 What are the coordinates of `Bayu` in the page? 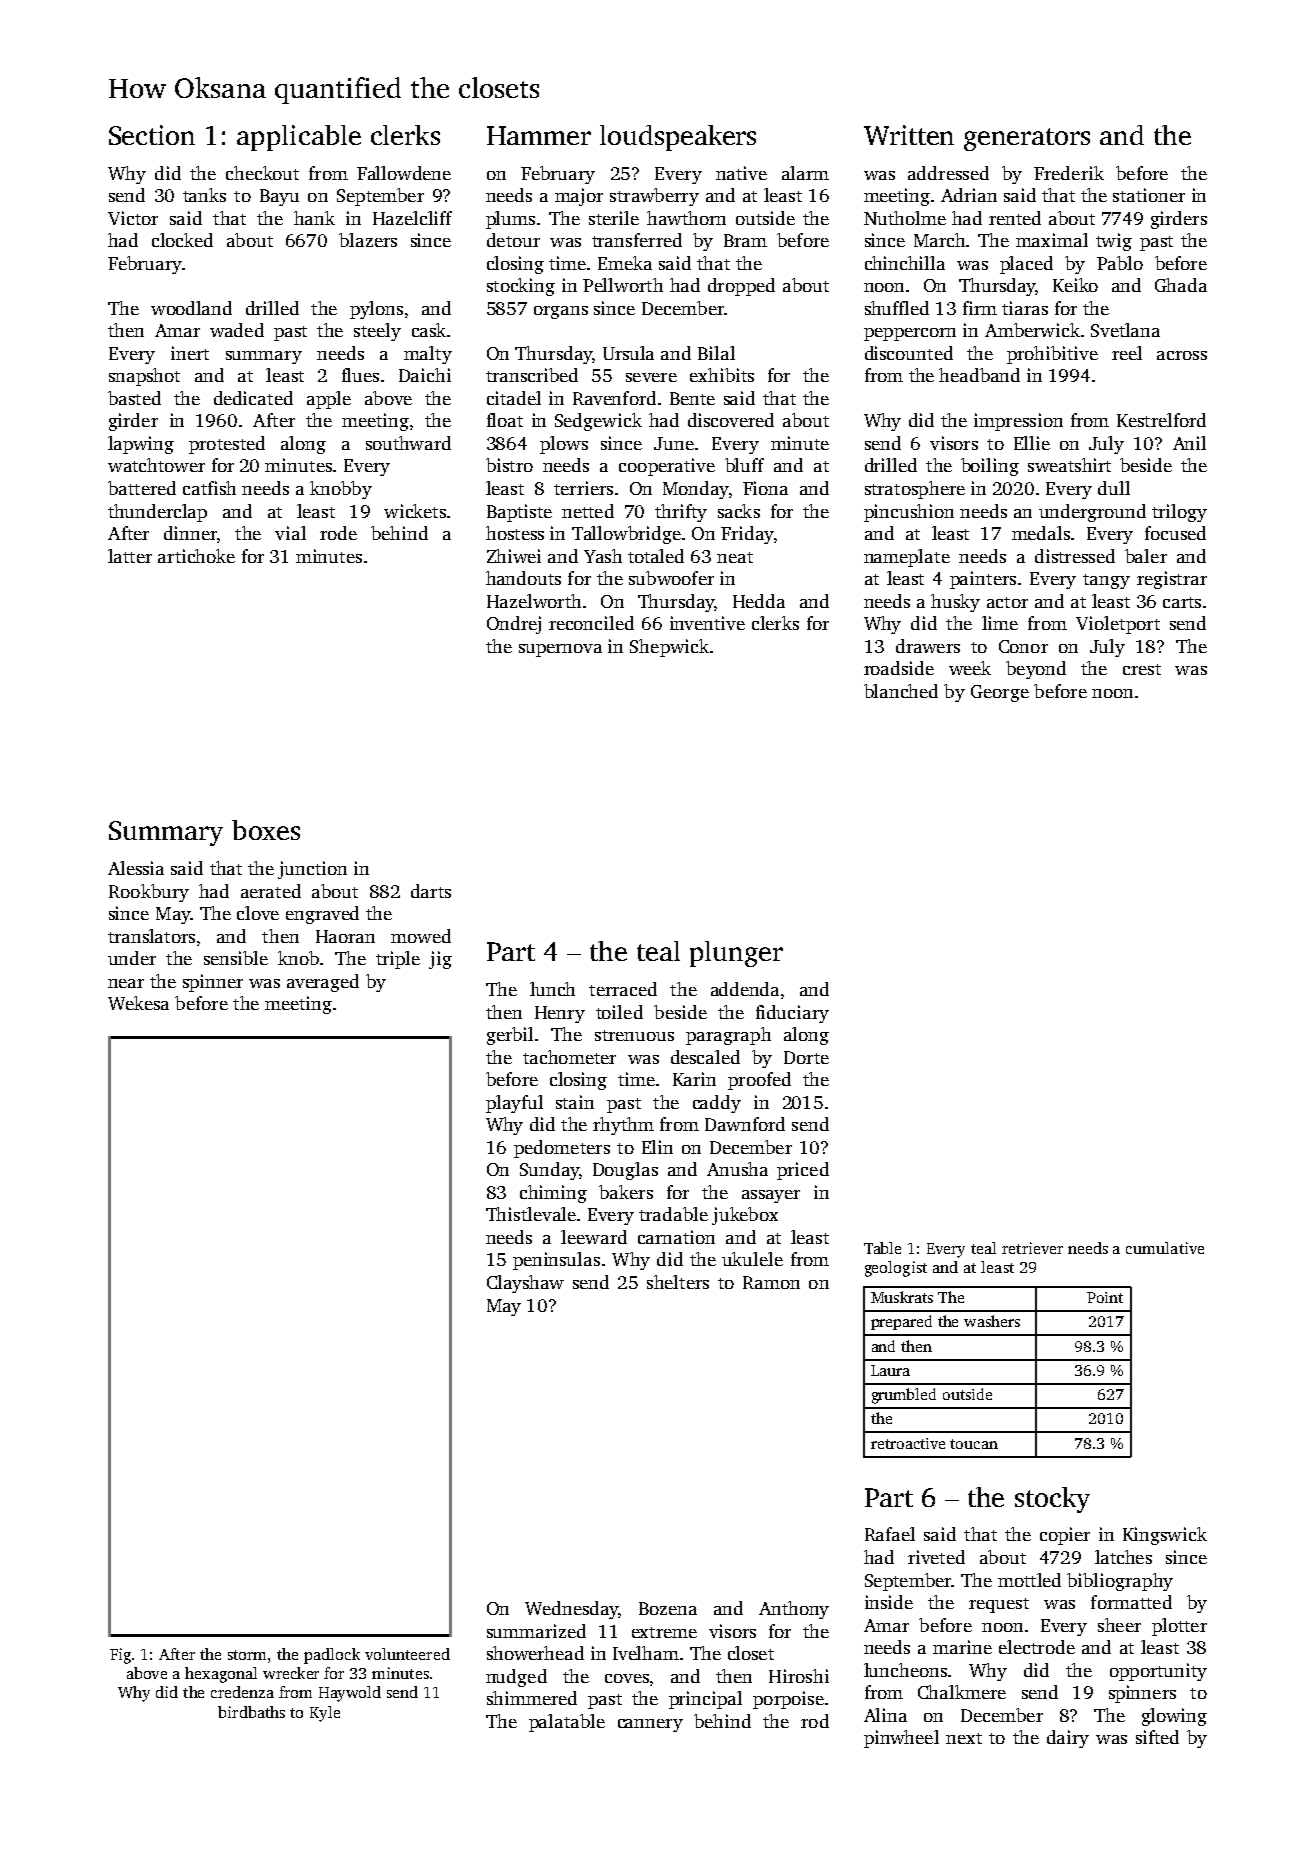 It's located at (279, 197).
